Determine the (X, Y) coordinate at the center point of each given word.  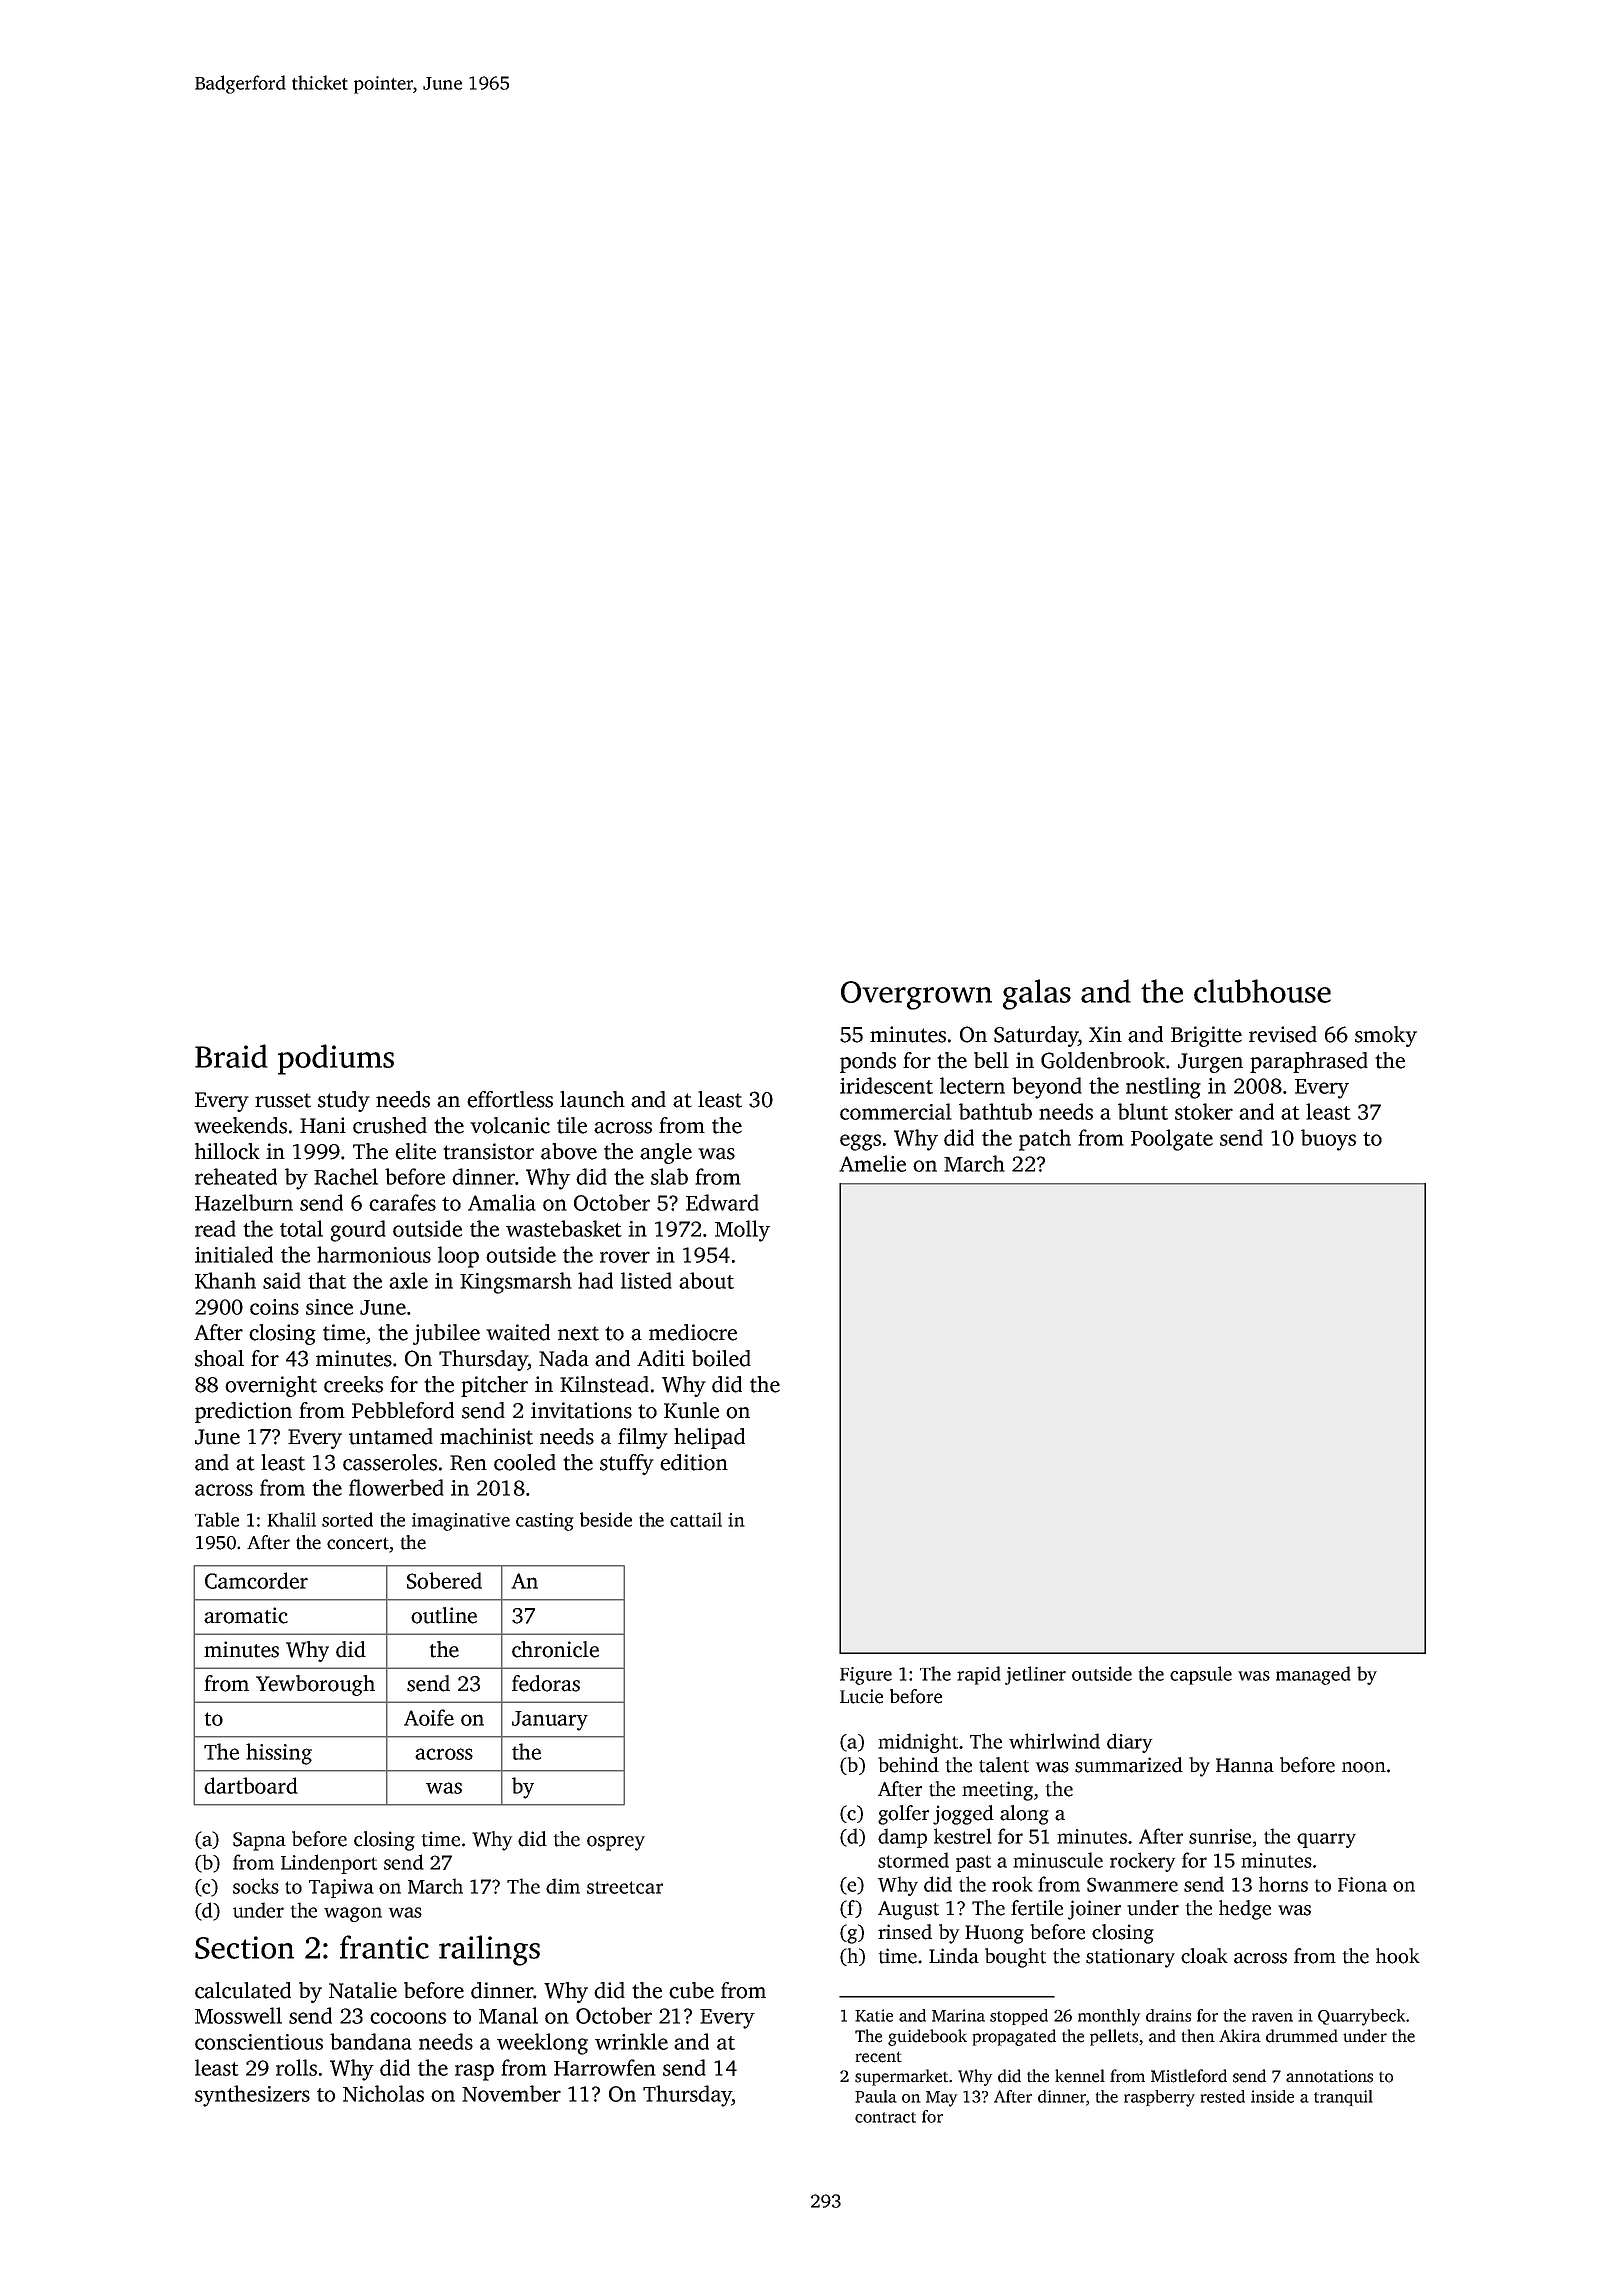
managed (1313, 1675)
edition (694, 1462)
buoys (1328, 1140)
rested (1223, 2096)
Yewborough (315, 1685)
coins (274, 1307)
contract (885, 2117)
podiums (336, 1059)
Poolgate (1172, 1140)
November (511, 2093)
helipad (709, 1438)
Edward (722, 1202)
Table (217, 1519)
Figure (866, 1676)
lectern (972, 1085)
